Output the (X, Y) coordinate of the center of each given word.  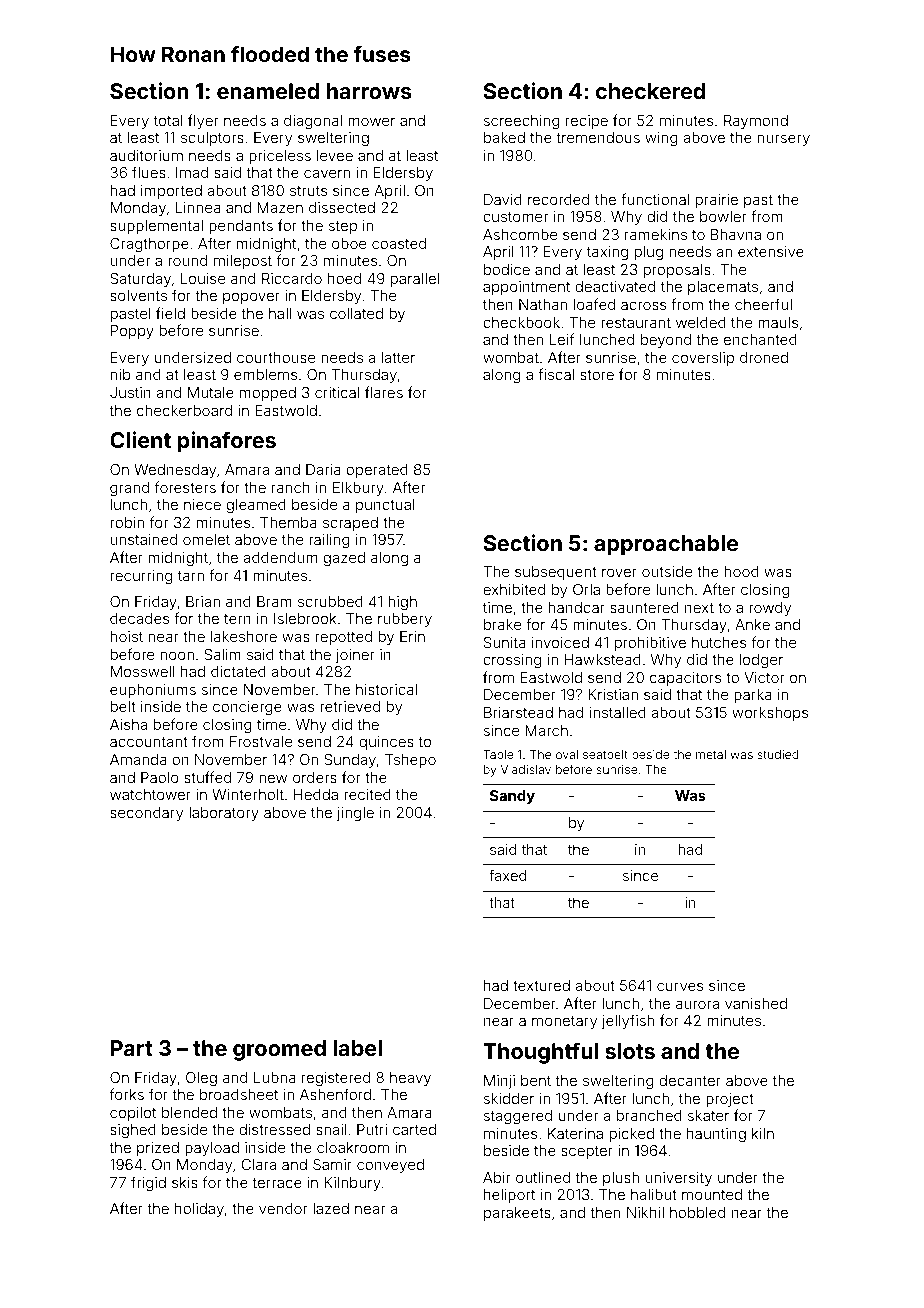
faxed (507, 875)
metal (711, 754)
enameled (268, 91)
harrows (369, 91)
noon (177, 655)
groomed (279, 1050)
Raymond (756, 122)
